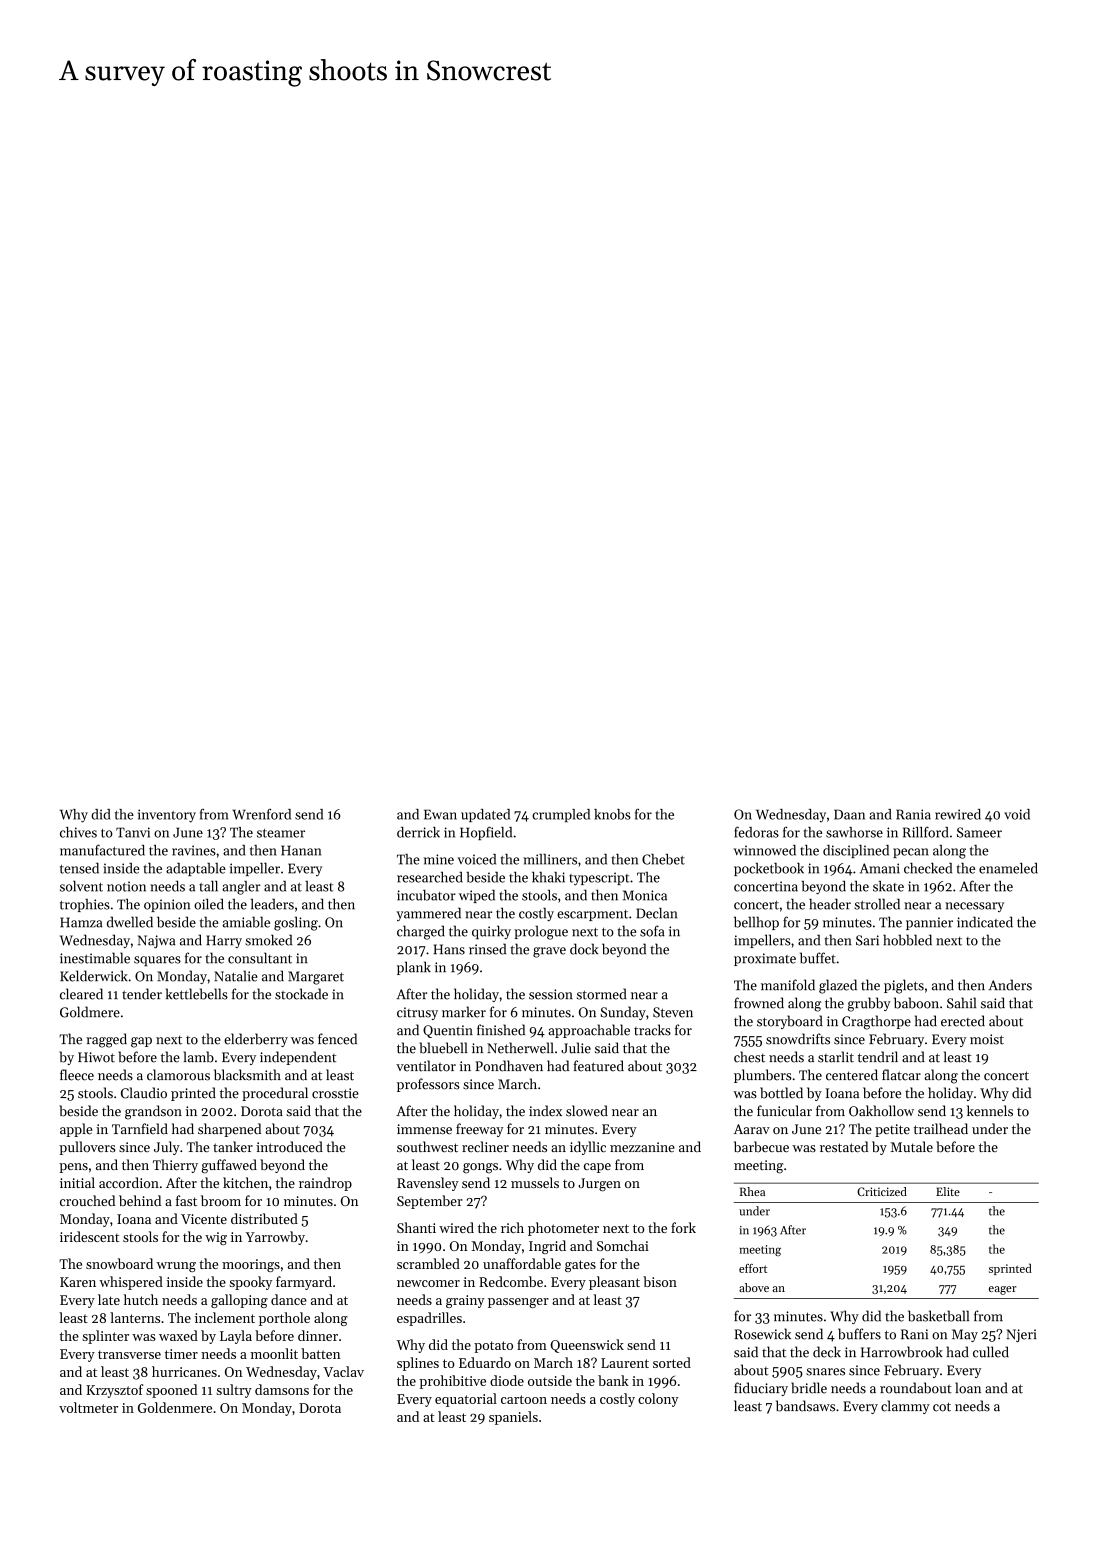  I want to click on Daan, so click(849, 814).
